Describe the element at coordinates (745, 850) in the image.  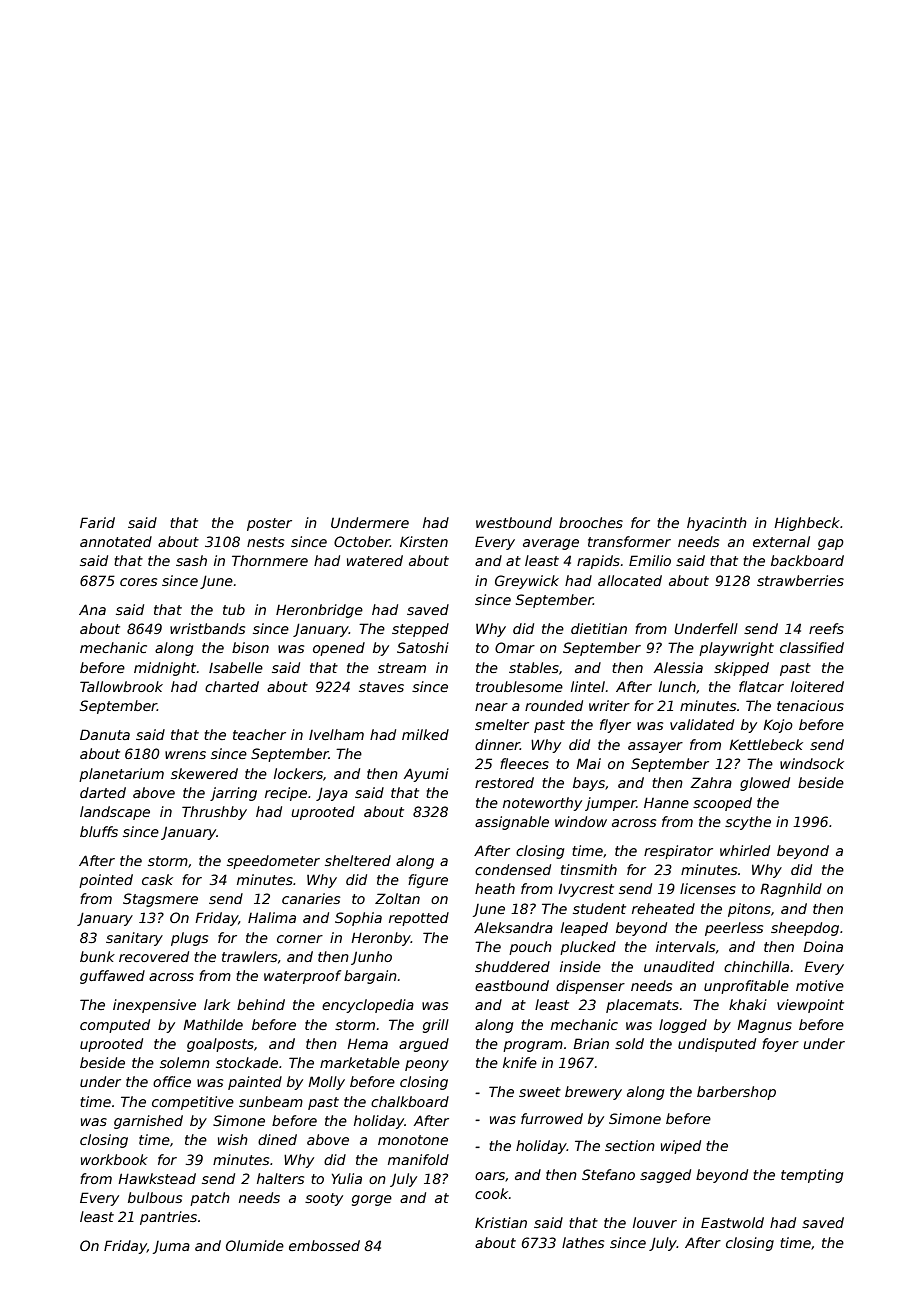
I see `whirled` at that location.
